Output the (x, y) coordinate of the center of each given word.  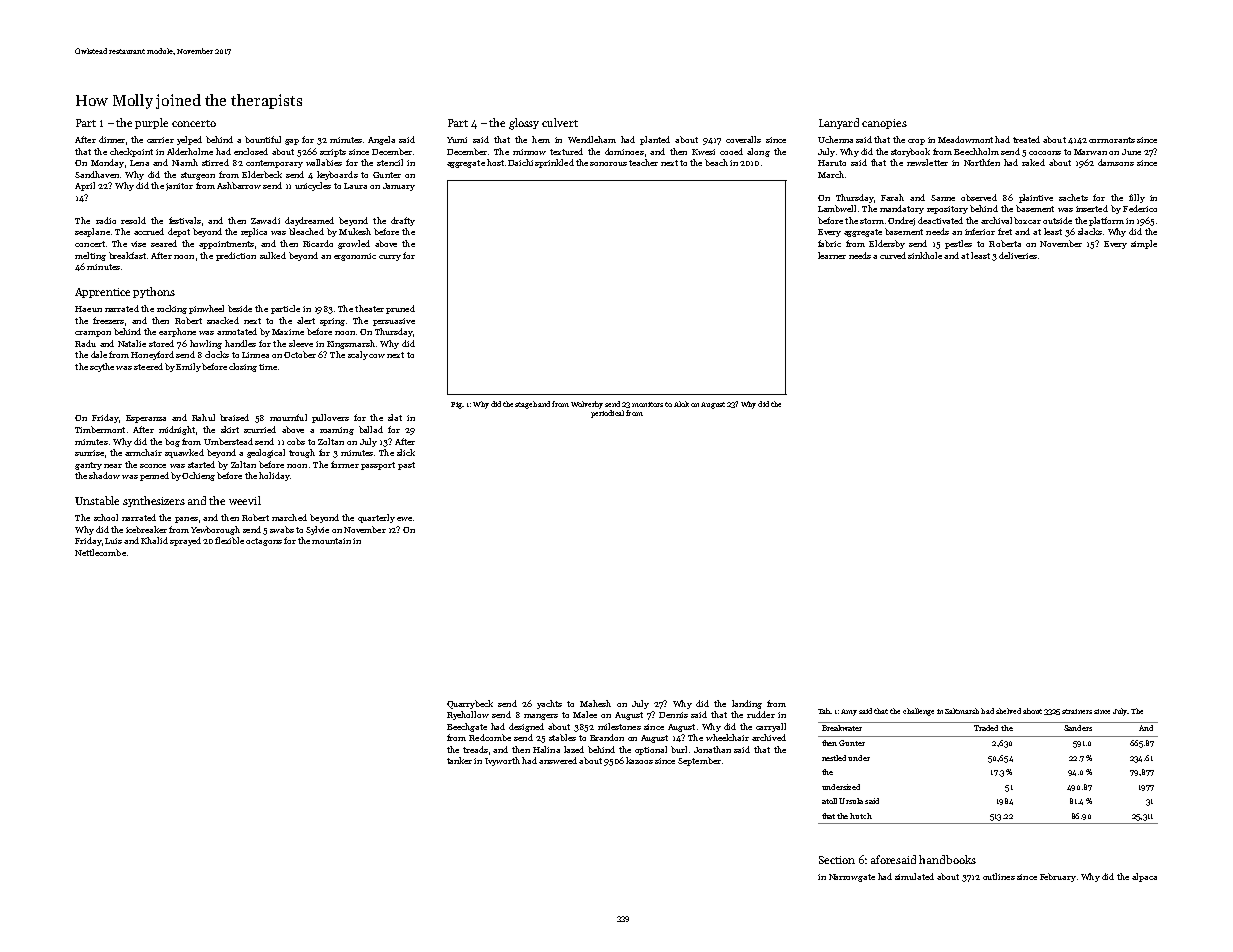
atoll (829, 801)
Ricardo (318, 243)
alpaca (1144, 877)
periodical (607, 414)
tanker (459, 760)
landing (747, 704)
